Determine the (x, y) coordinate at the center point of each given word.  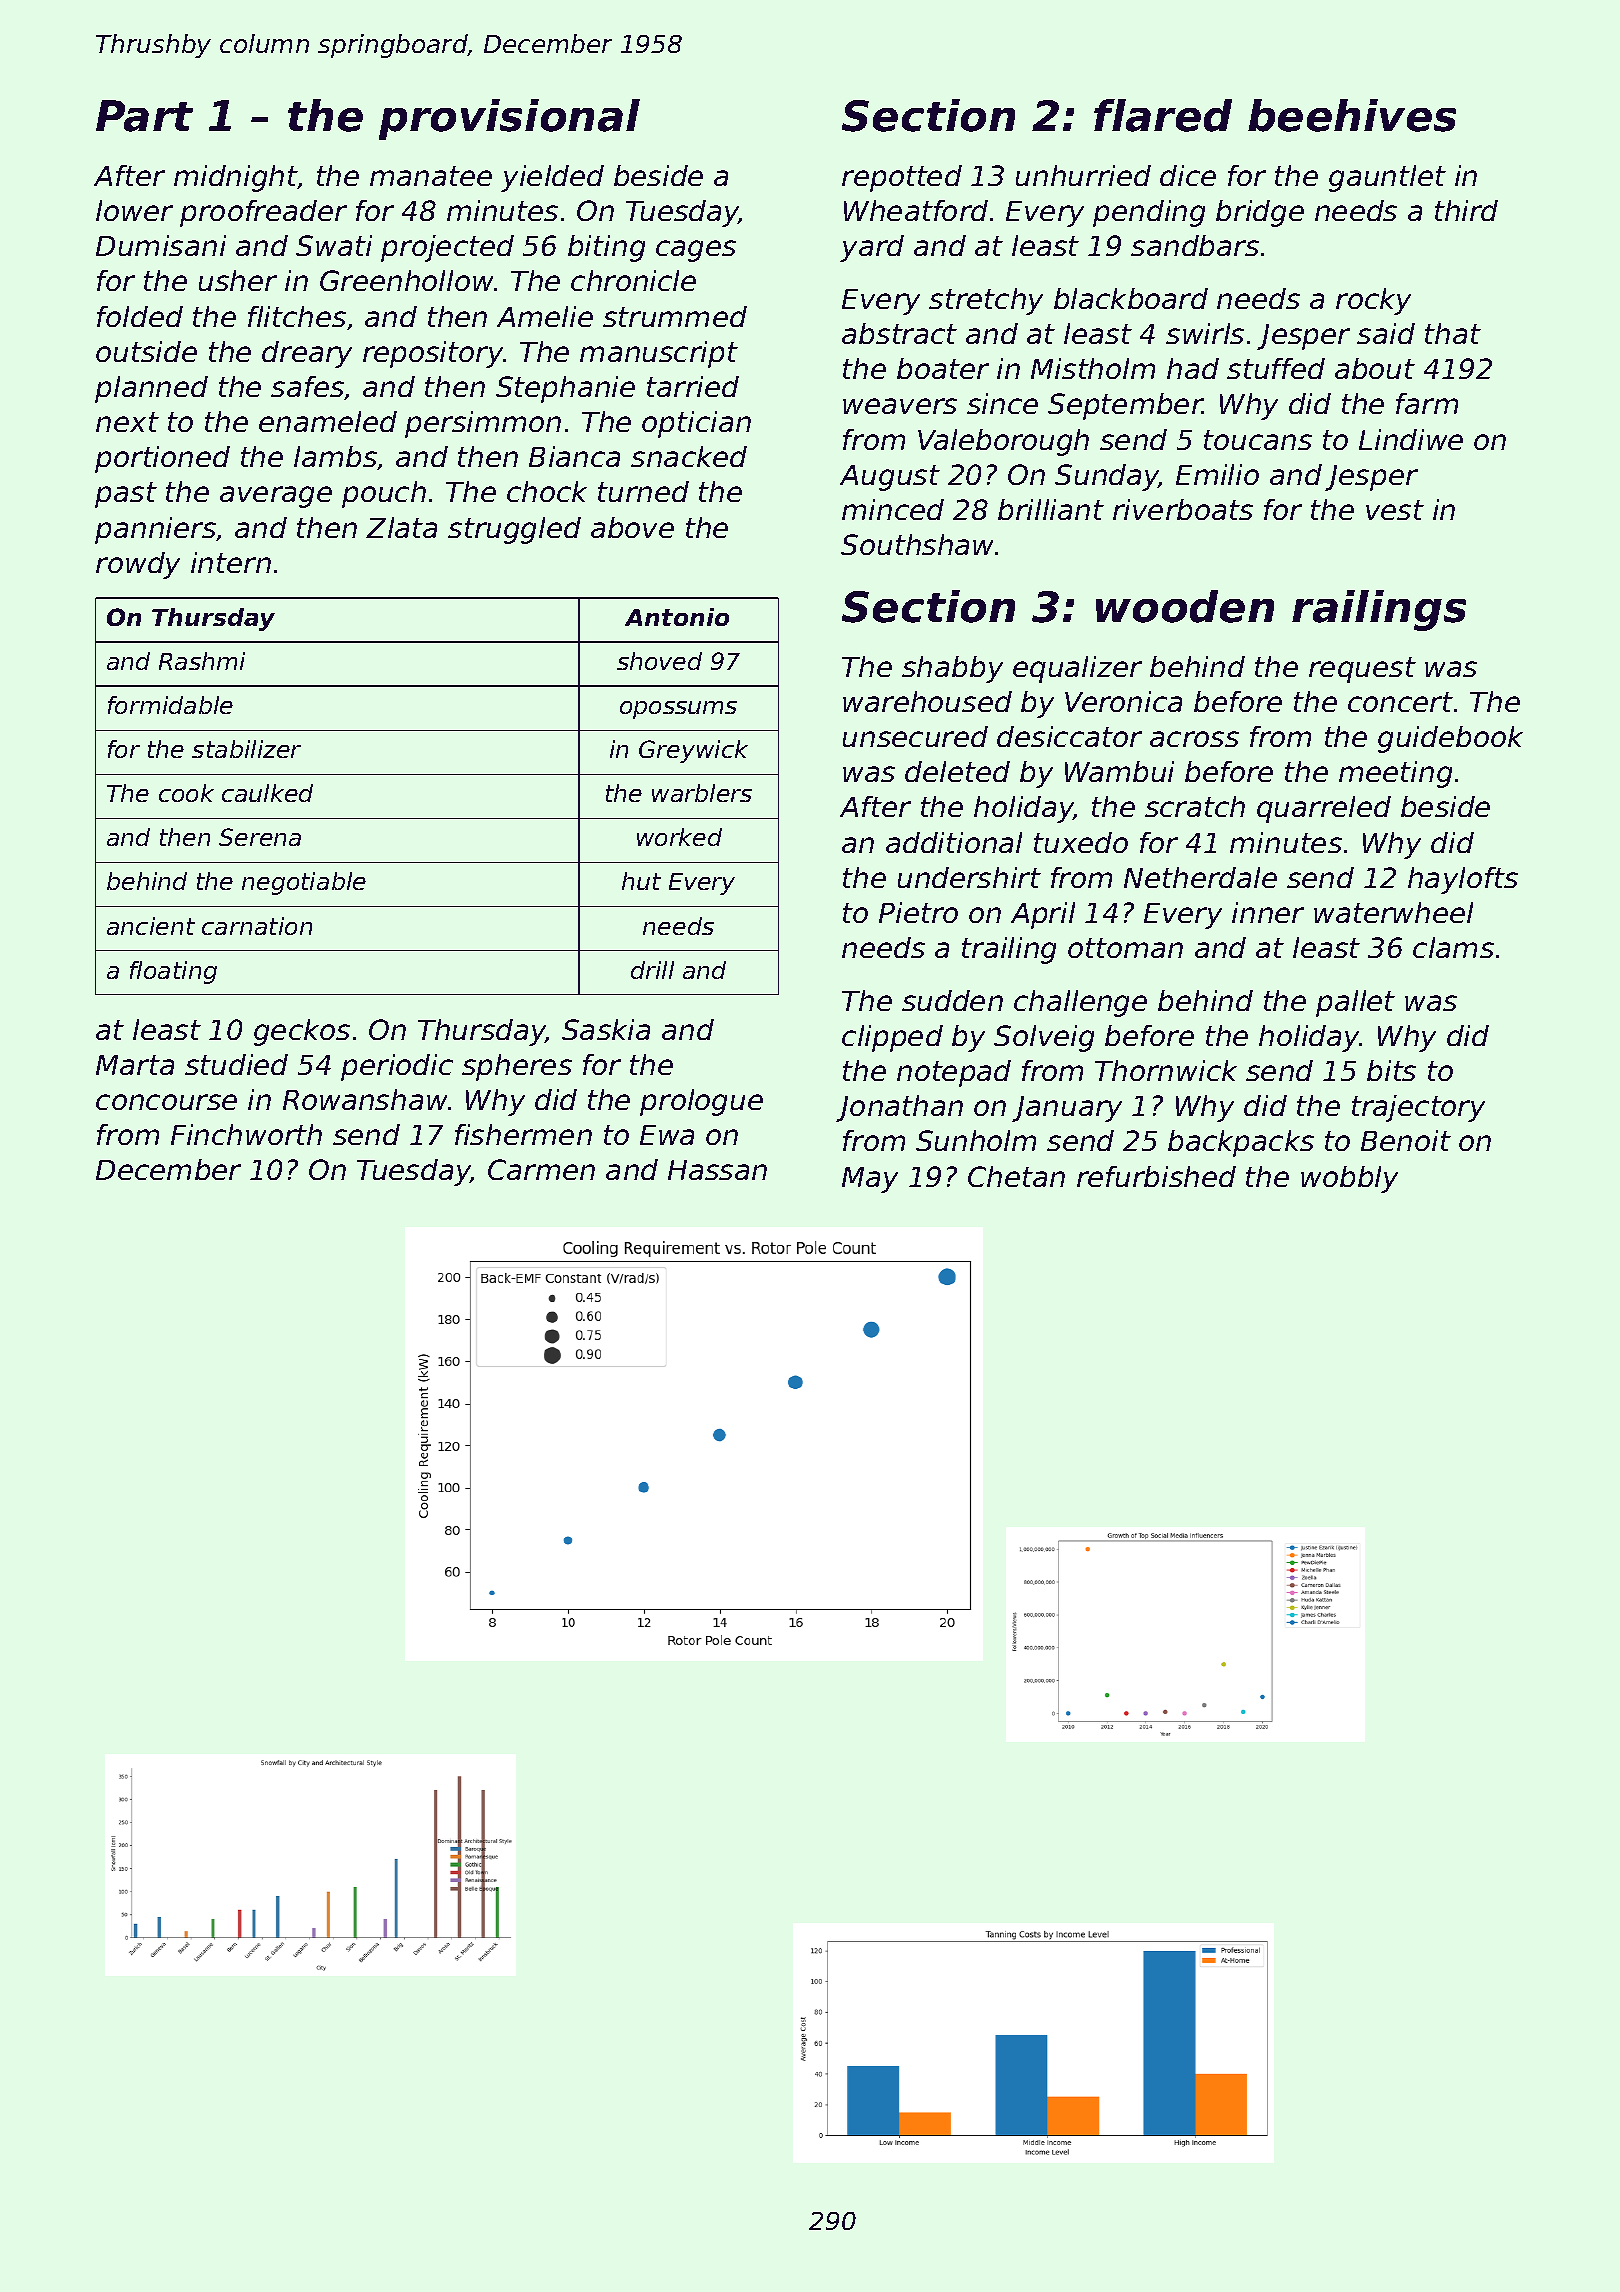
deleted (957, 771)
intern (231, 562)
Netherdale (1200, 877)
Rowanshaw (365, 1099)
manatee (431, 176)
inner (1268, 912)
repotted (902, 178)
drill (652, 970)
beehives (1352, 115)
